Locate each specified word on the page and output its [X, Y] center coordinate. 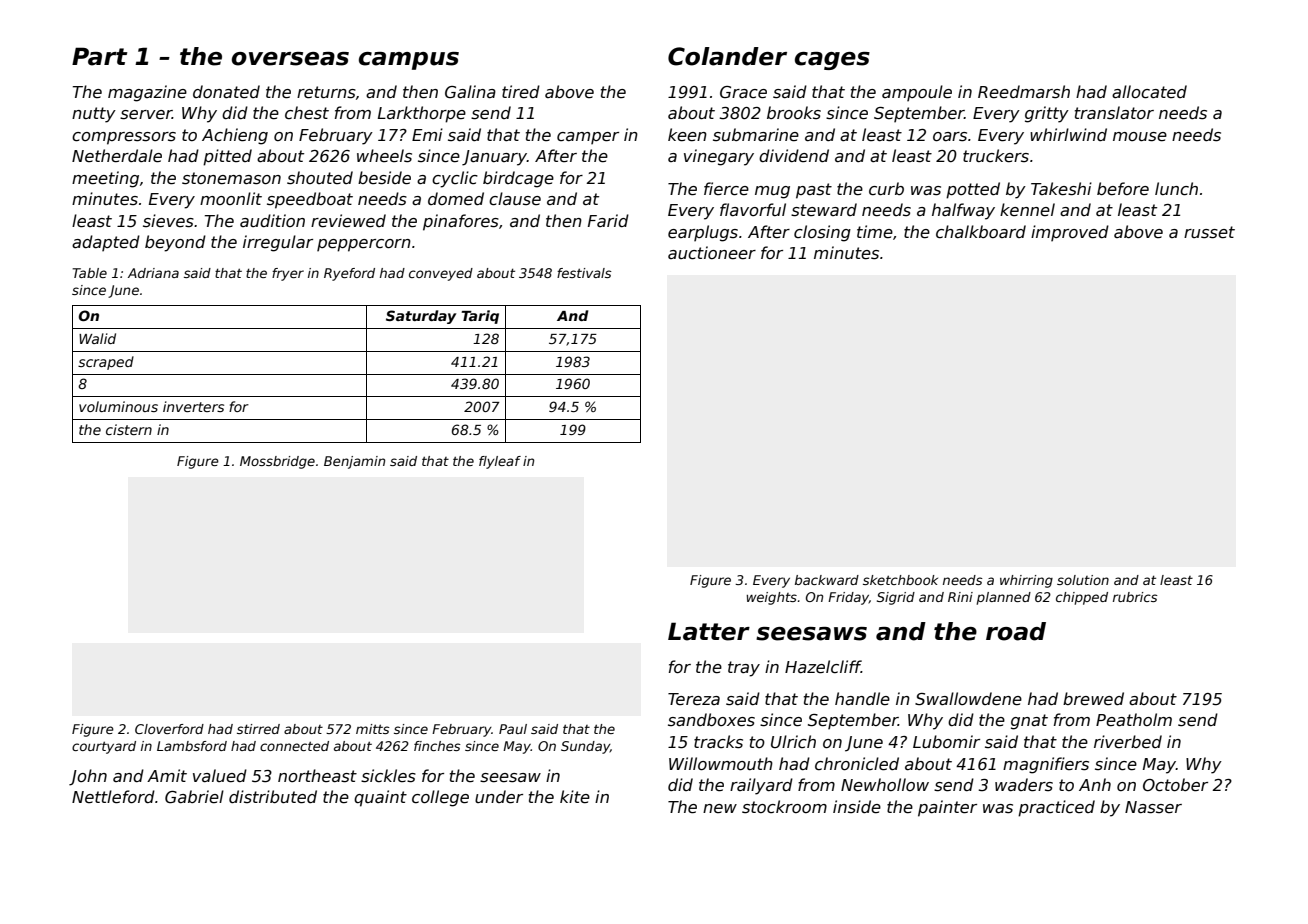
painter [947, 808]
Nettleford [113, 797]
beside [384, 178]
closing [822, 233]
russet [1209, 232]
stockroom [784, 807]
